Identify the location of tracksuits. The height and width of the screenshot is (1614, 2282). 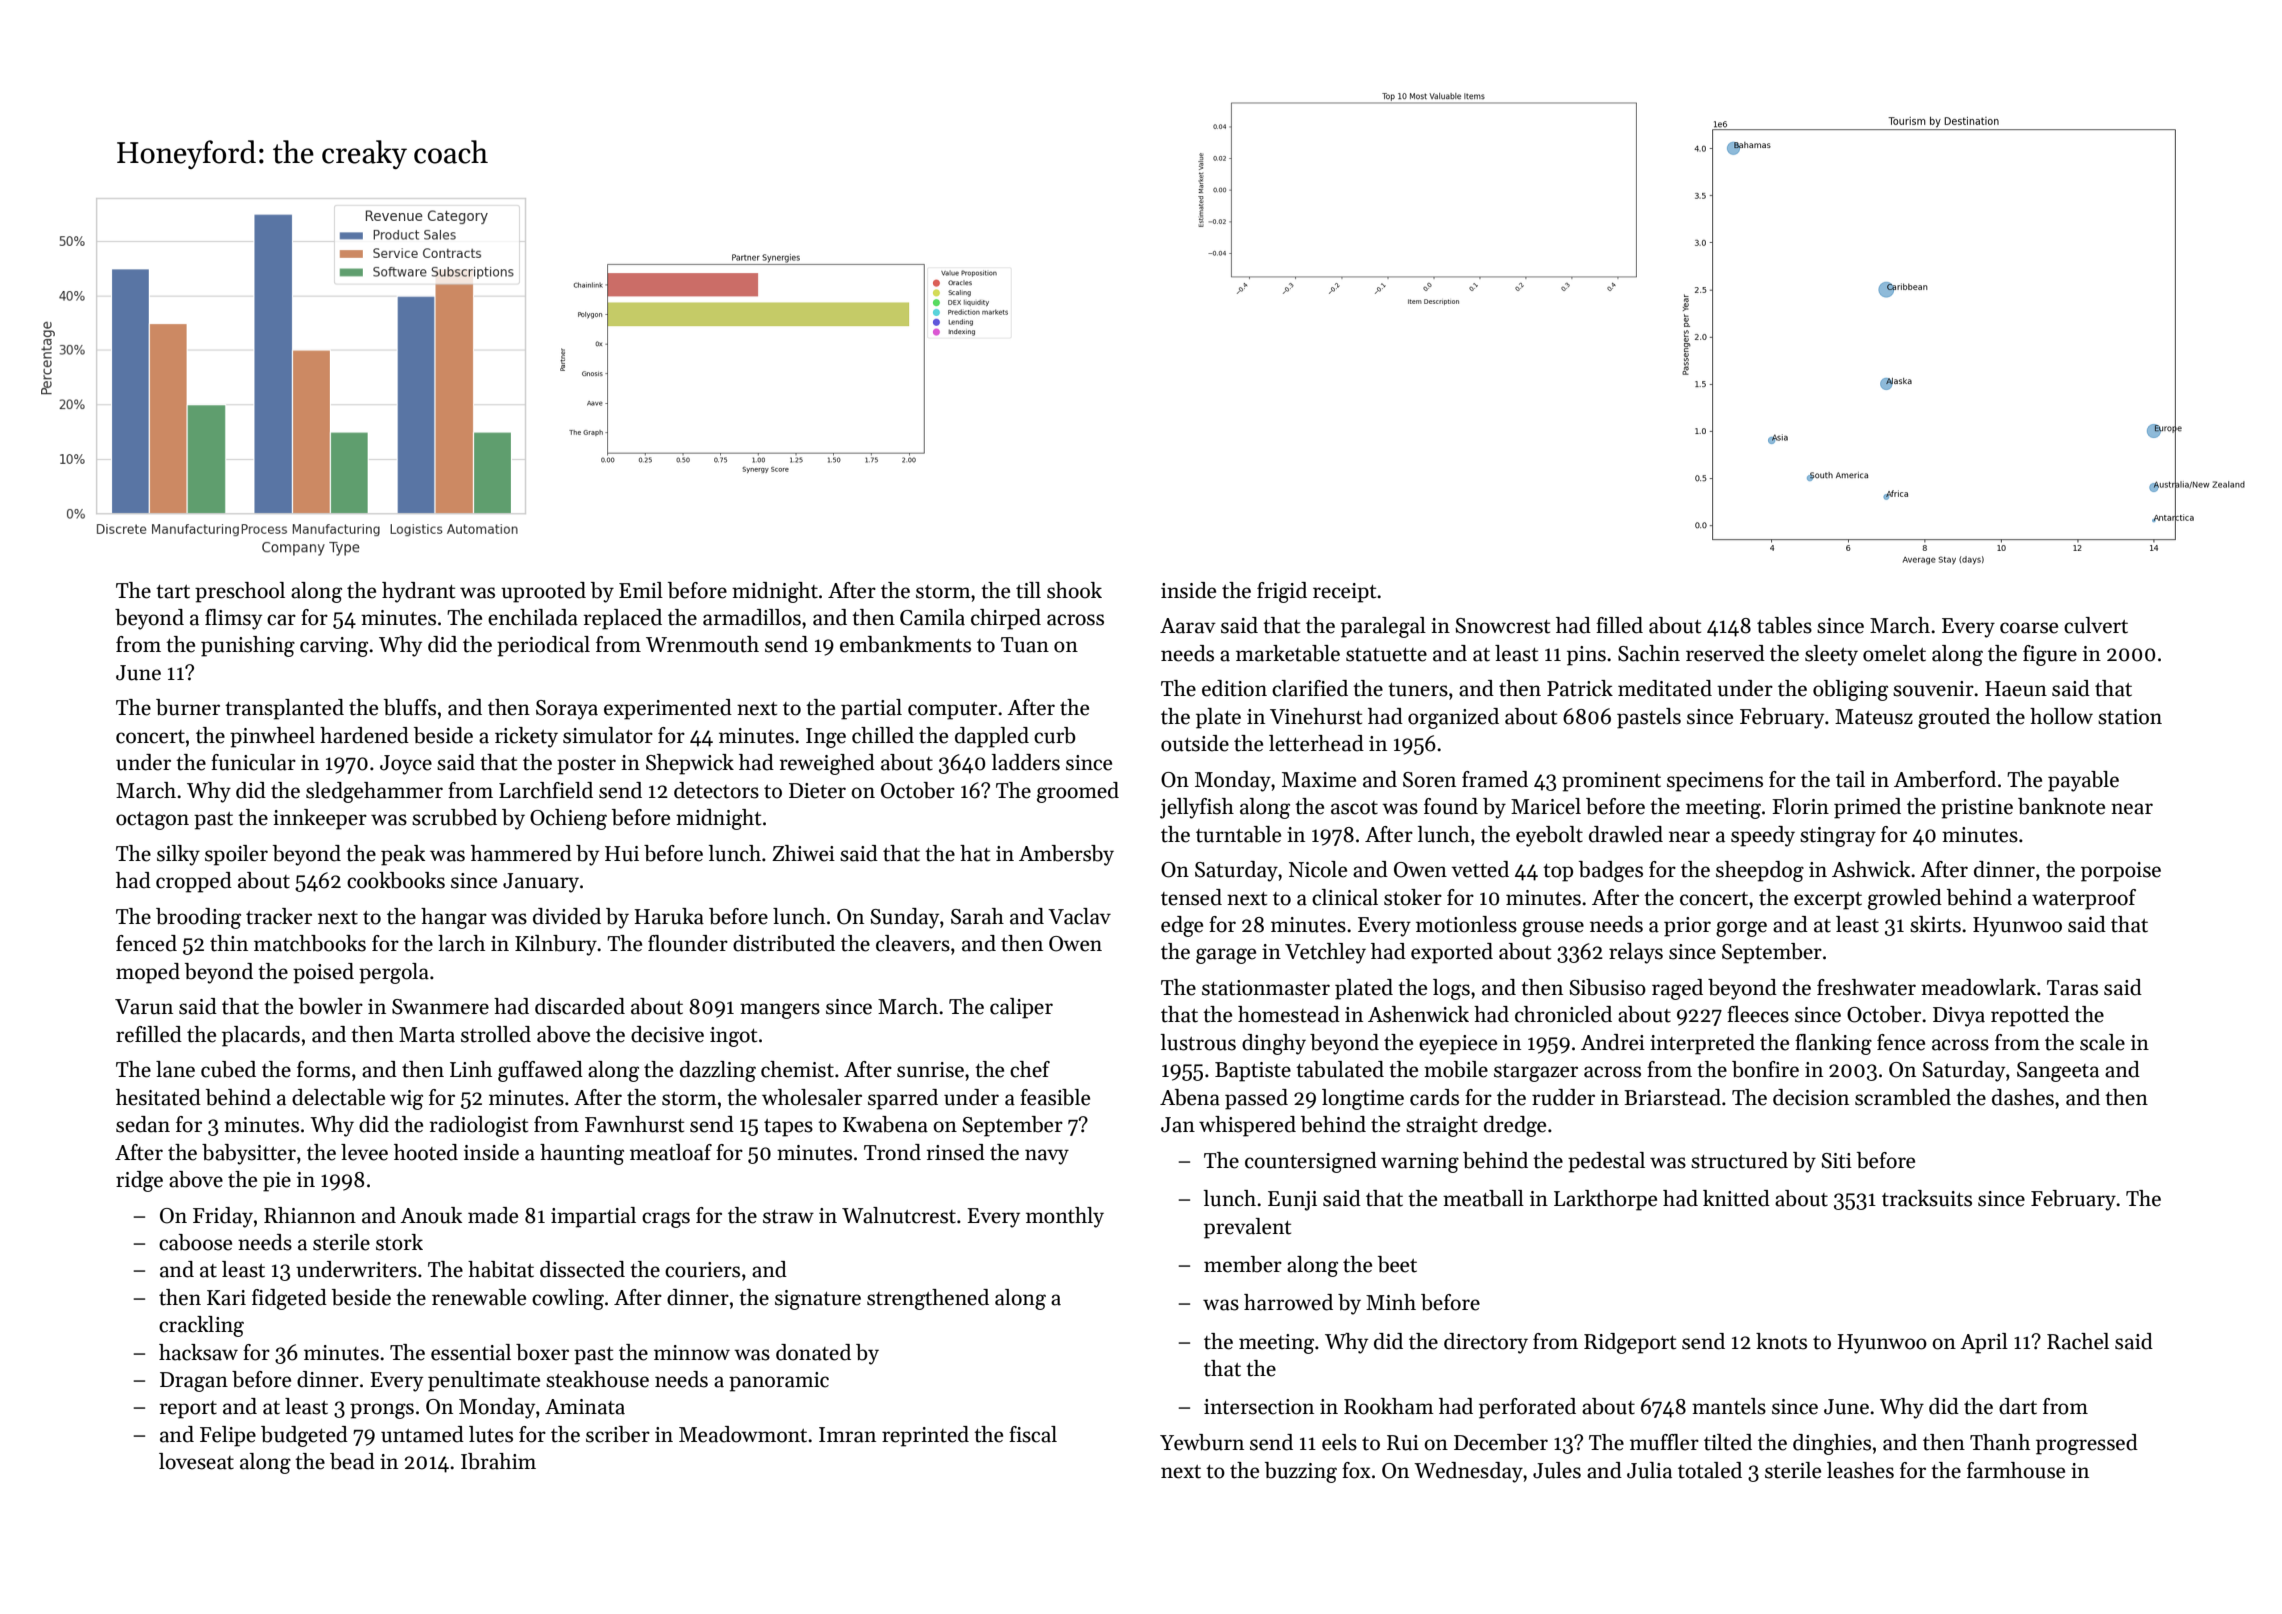
(1927, 1198).
